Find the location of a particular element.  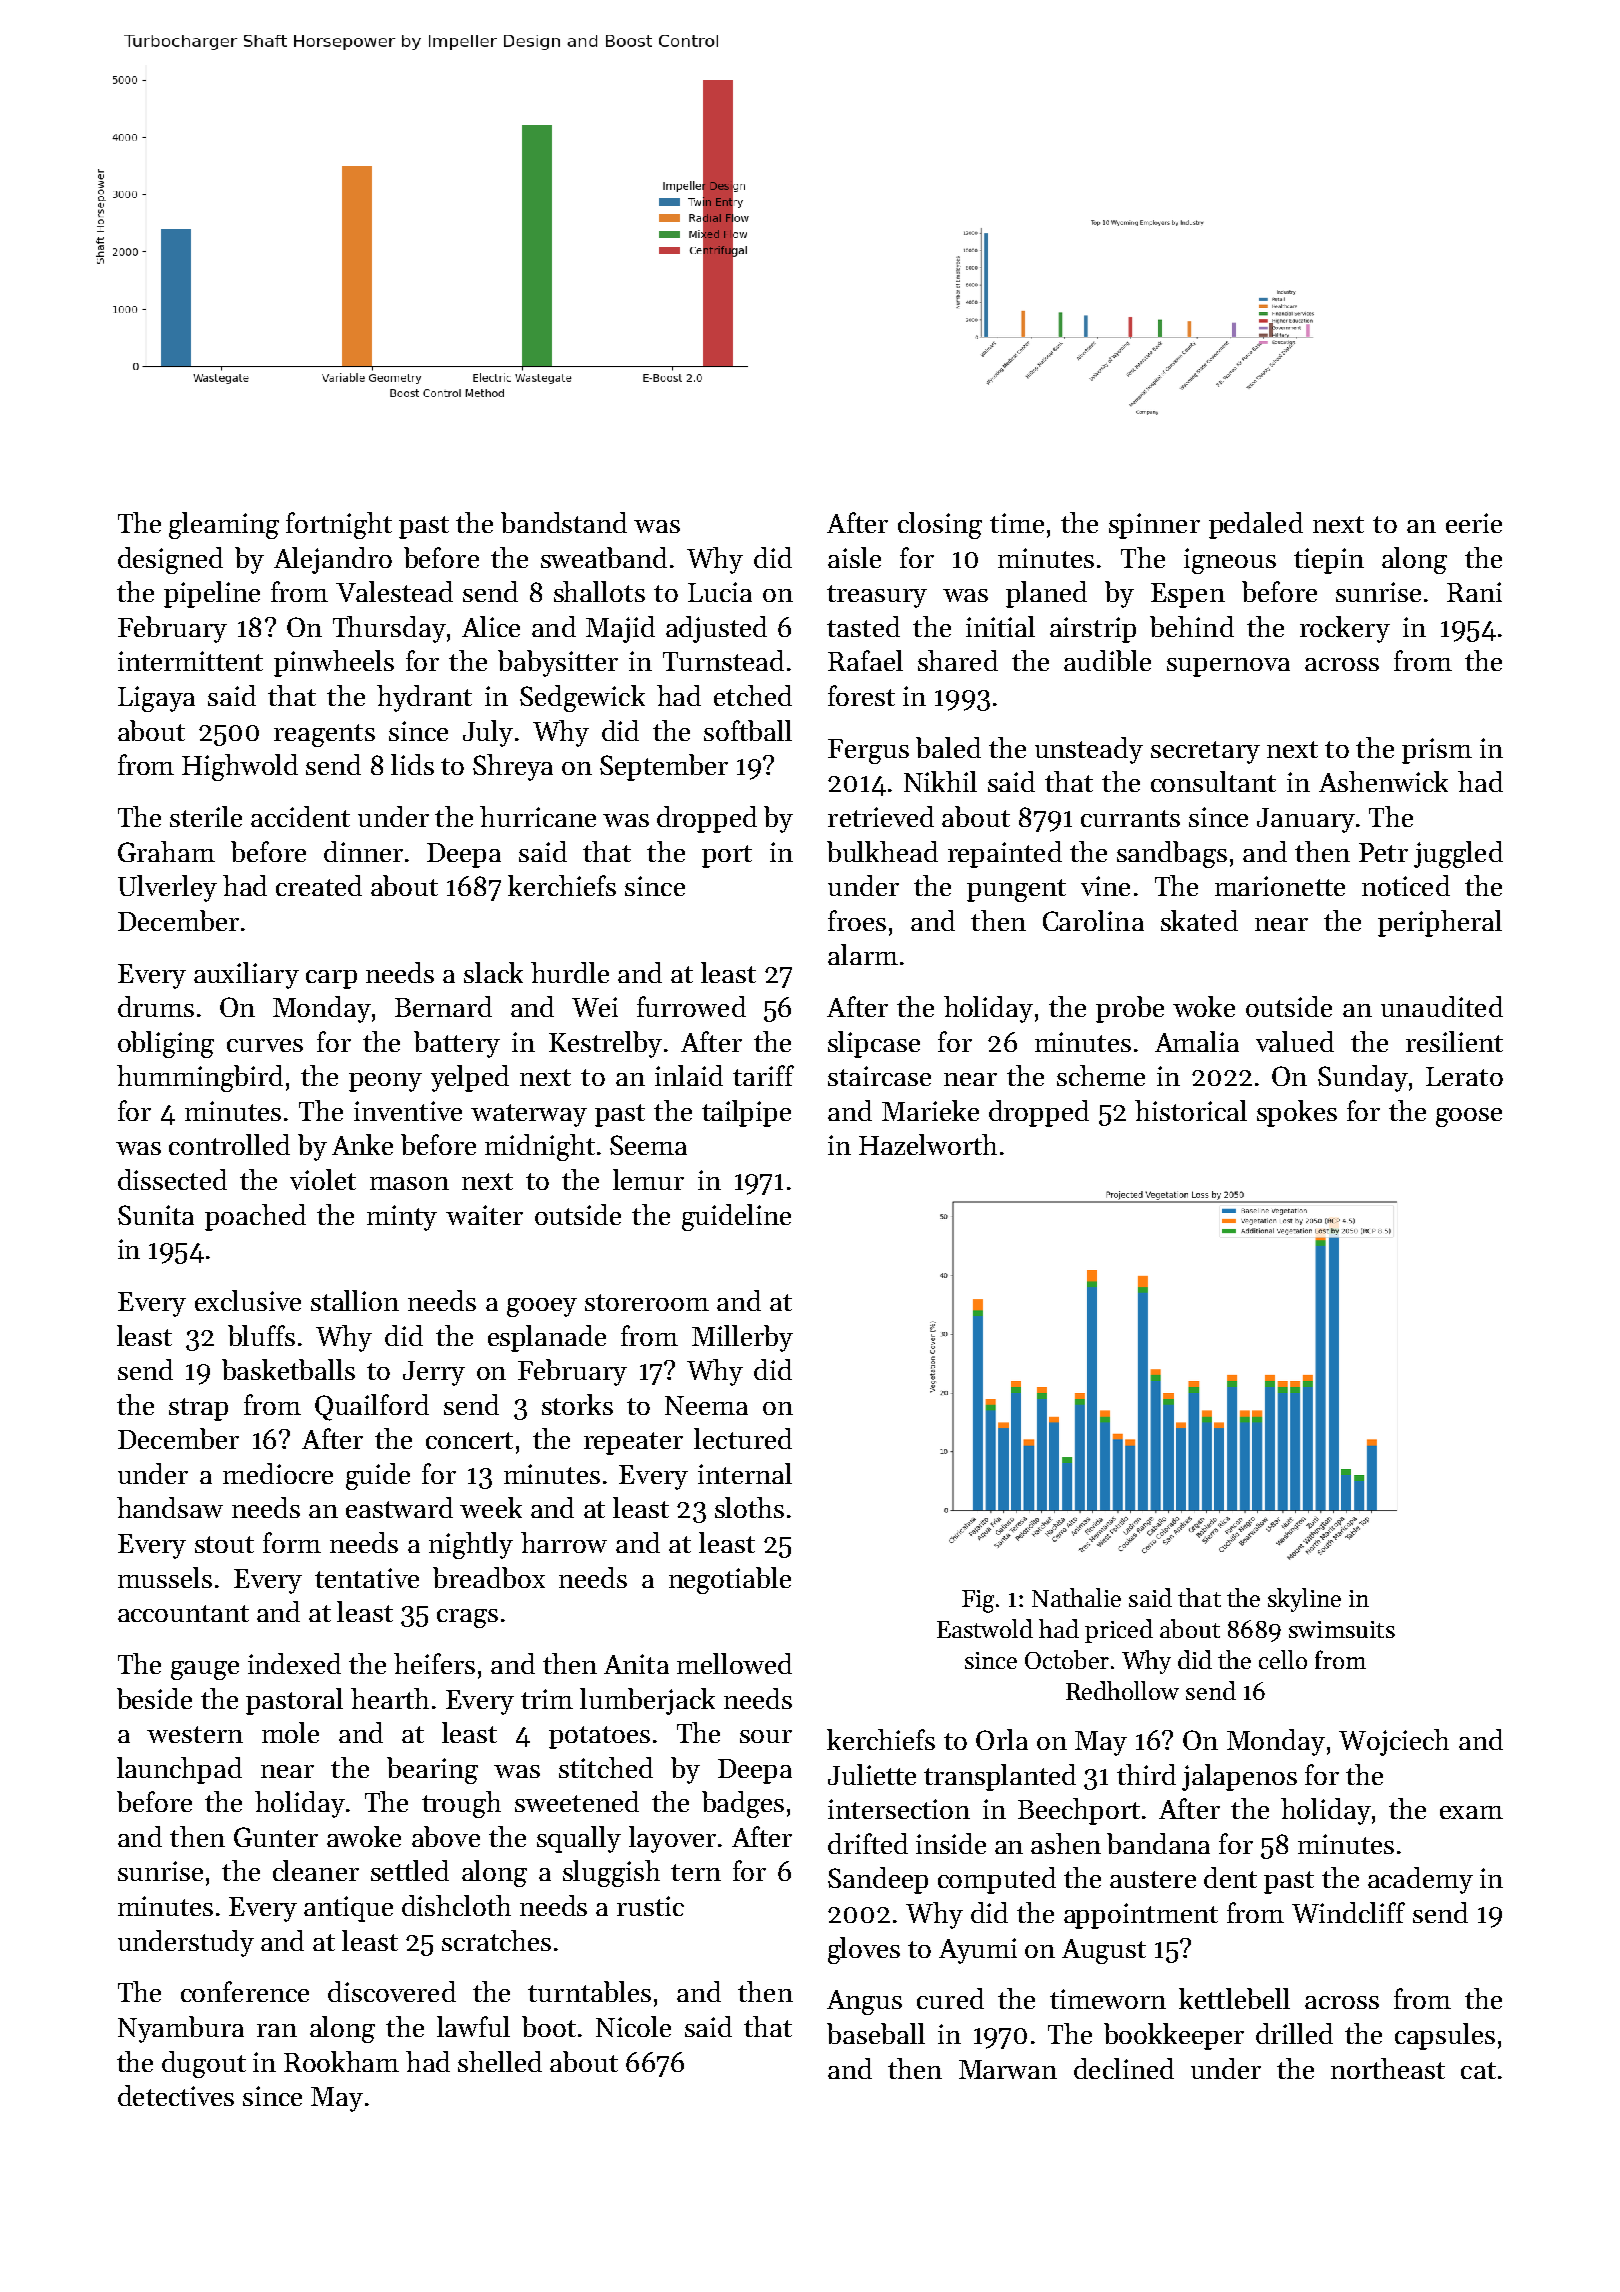

Nyambura is located at coordinates (181, 2029).
